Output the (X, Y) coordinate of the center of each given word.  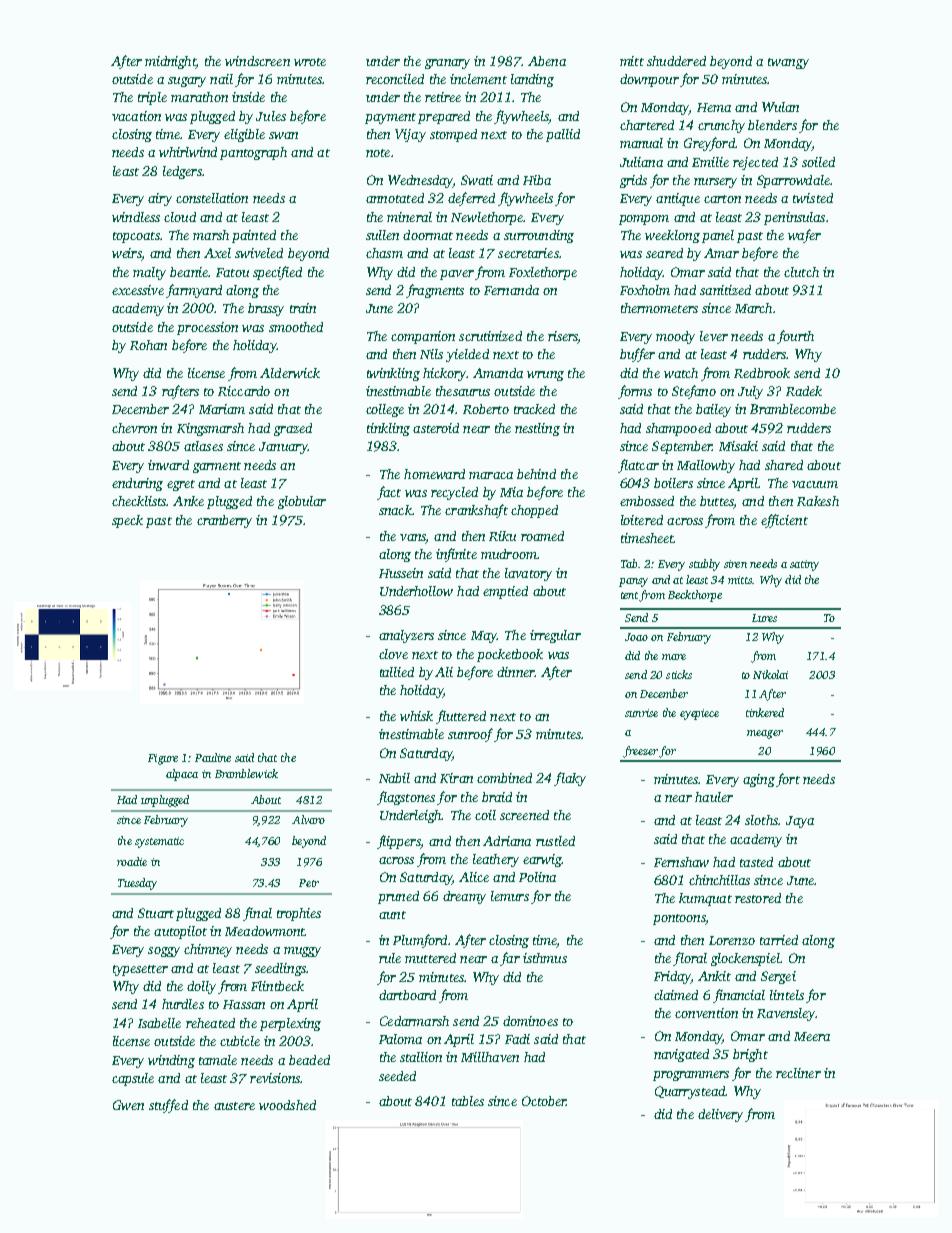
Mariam (222, 409)
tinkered (765, 712)
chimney (208, 950)
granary (447, 64)
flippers (398, 842)
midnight (170, 62)
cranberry (224, 521)
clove (393, 654)
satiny (804, 565)
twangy (788, 63)
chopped (534, 511)
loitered (642, 520)
